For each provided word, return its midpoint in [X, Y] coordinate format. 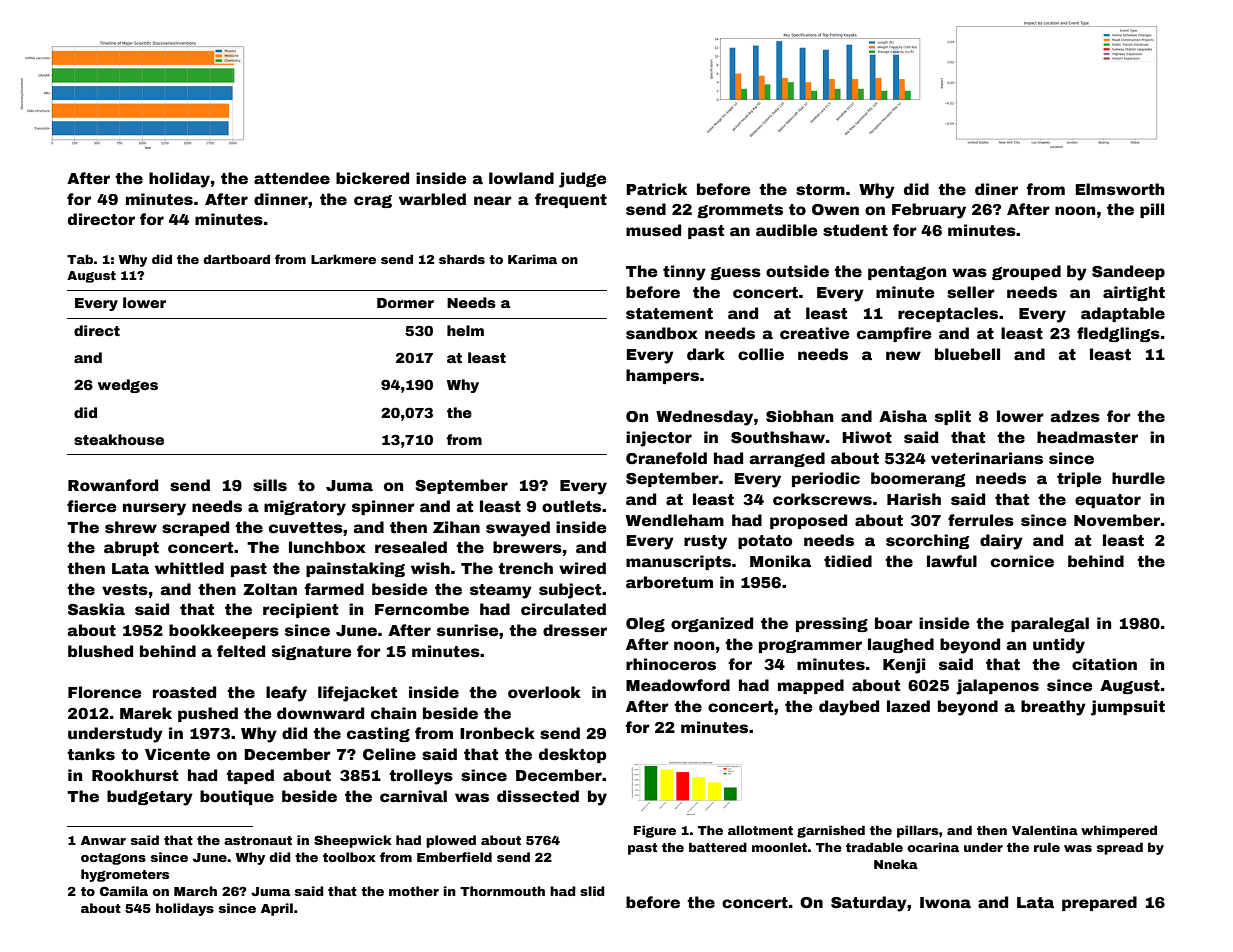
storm [820, 190]
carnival [413, 796]
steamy [501, 591]
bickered [372, 178]
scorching [928, 541]
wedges [128, 386]
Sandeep [1128, 272]
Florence [104, 692]
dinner [281, 199]
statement [669, 314]
